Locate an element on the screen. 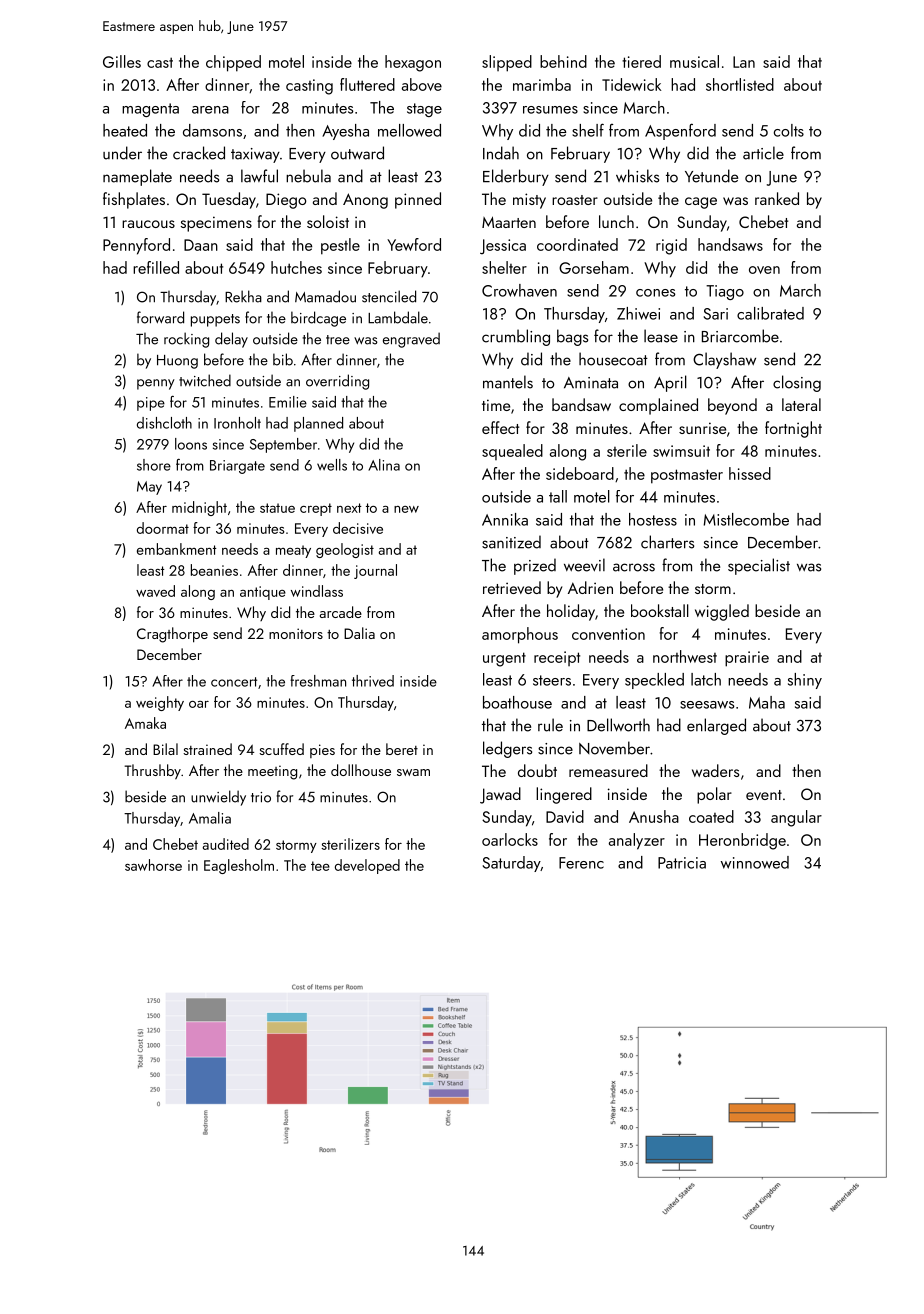  Thrushby is located at coordinates (152, 772).
